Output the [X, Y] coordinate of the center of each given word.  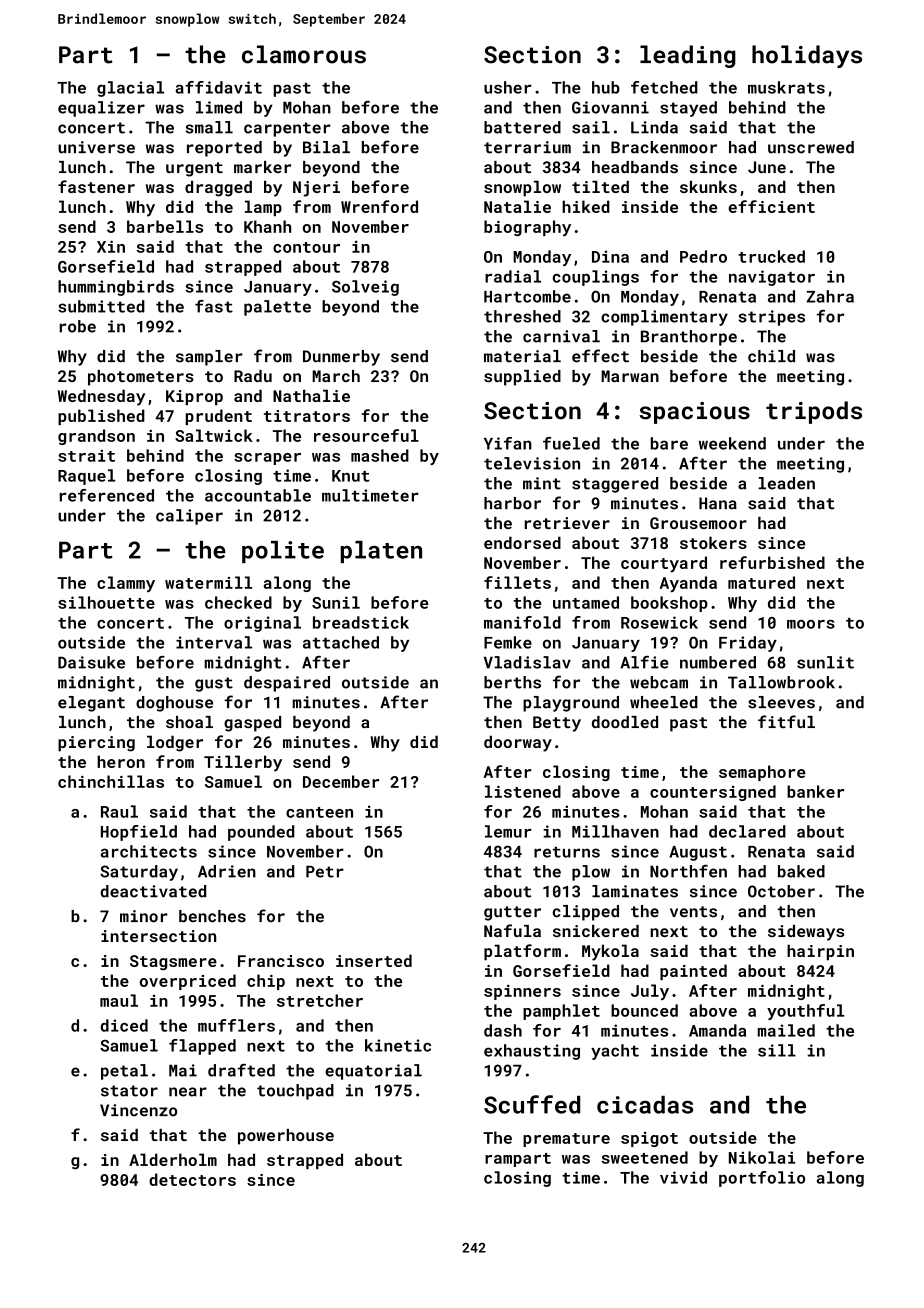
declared [747, 831]
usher [508, 87]
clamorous [304, 54]
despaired [287, 684]
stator [129, 1091]
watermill [208, 582]
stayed [688, 109]
